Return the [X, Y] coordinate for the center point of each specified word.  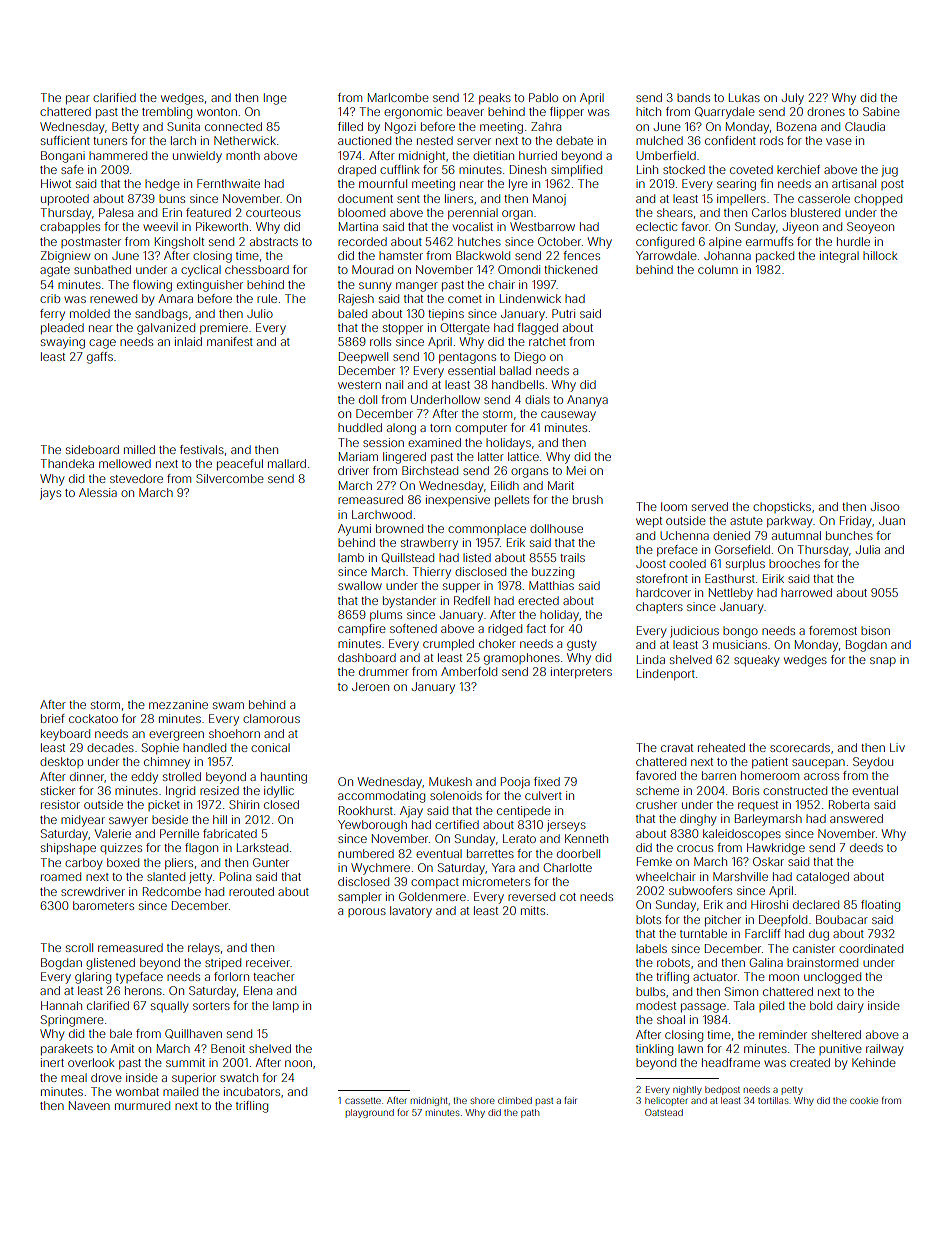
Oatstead [664, 1112]
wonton [217, 112]
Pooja [515, 783]
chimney [167, 763]
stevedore [136, 478]
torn [440, 428]
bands [693, 97]
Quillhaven [193, 1034]
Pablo [543, 97]
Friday [855, 522]
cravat [677, 748]
